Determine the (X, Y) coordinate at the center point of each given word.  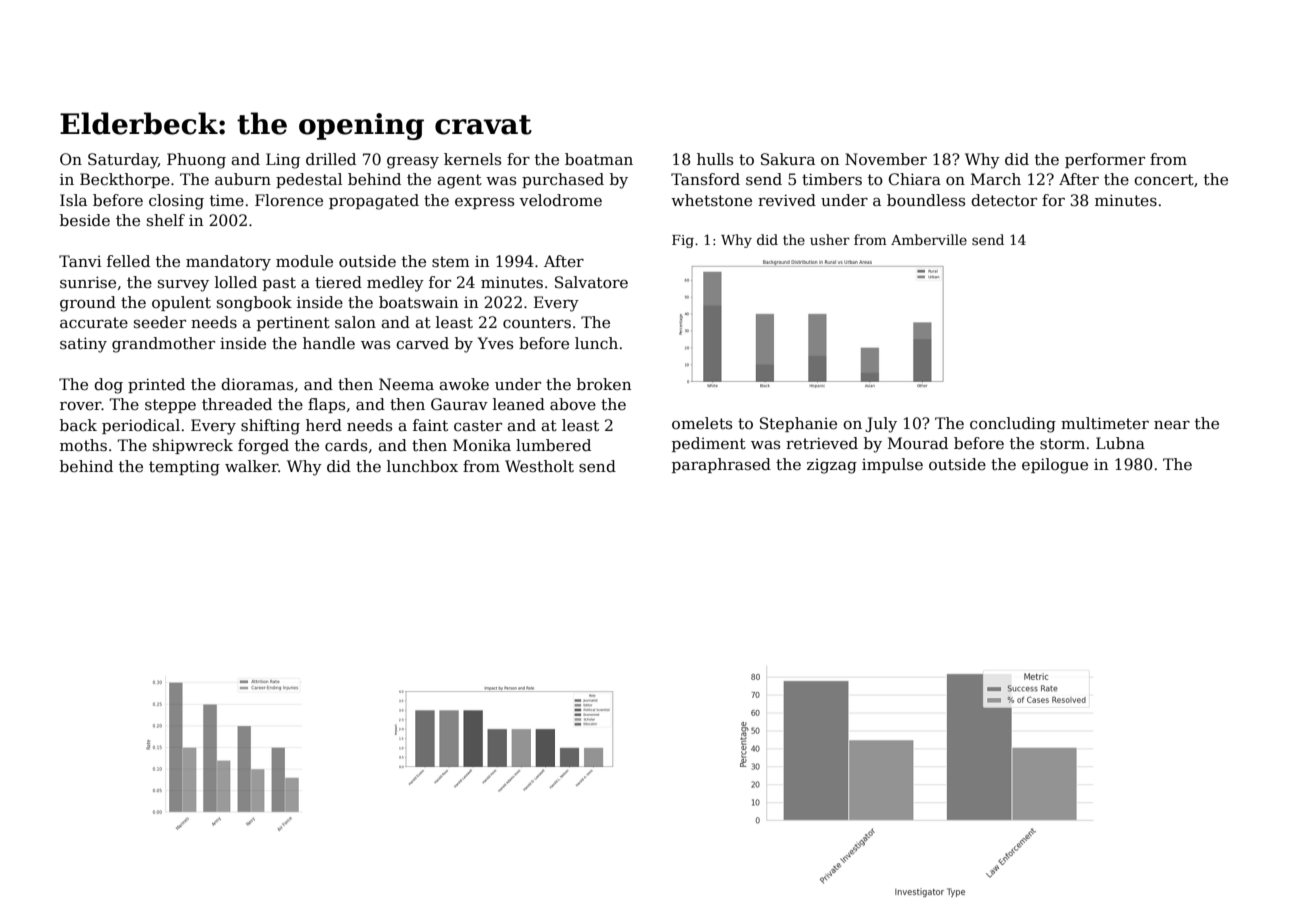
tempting (184, 468)
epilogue (1055, 466)
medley (395, 284)
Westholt (539, 466)
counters (537, 323)
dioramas (257, 384)
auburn (243, 179)
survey (183, 286)
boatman (599, 159)
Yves (495, 343)
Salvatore (591, 282)
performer (1105, 160)
